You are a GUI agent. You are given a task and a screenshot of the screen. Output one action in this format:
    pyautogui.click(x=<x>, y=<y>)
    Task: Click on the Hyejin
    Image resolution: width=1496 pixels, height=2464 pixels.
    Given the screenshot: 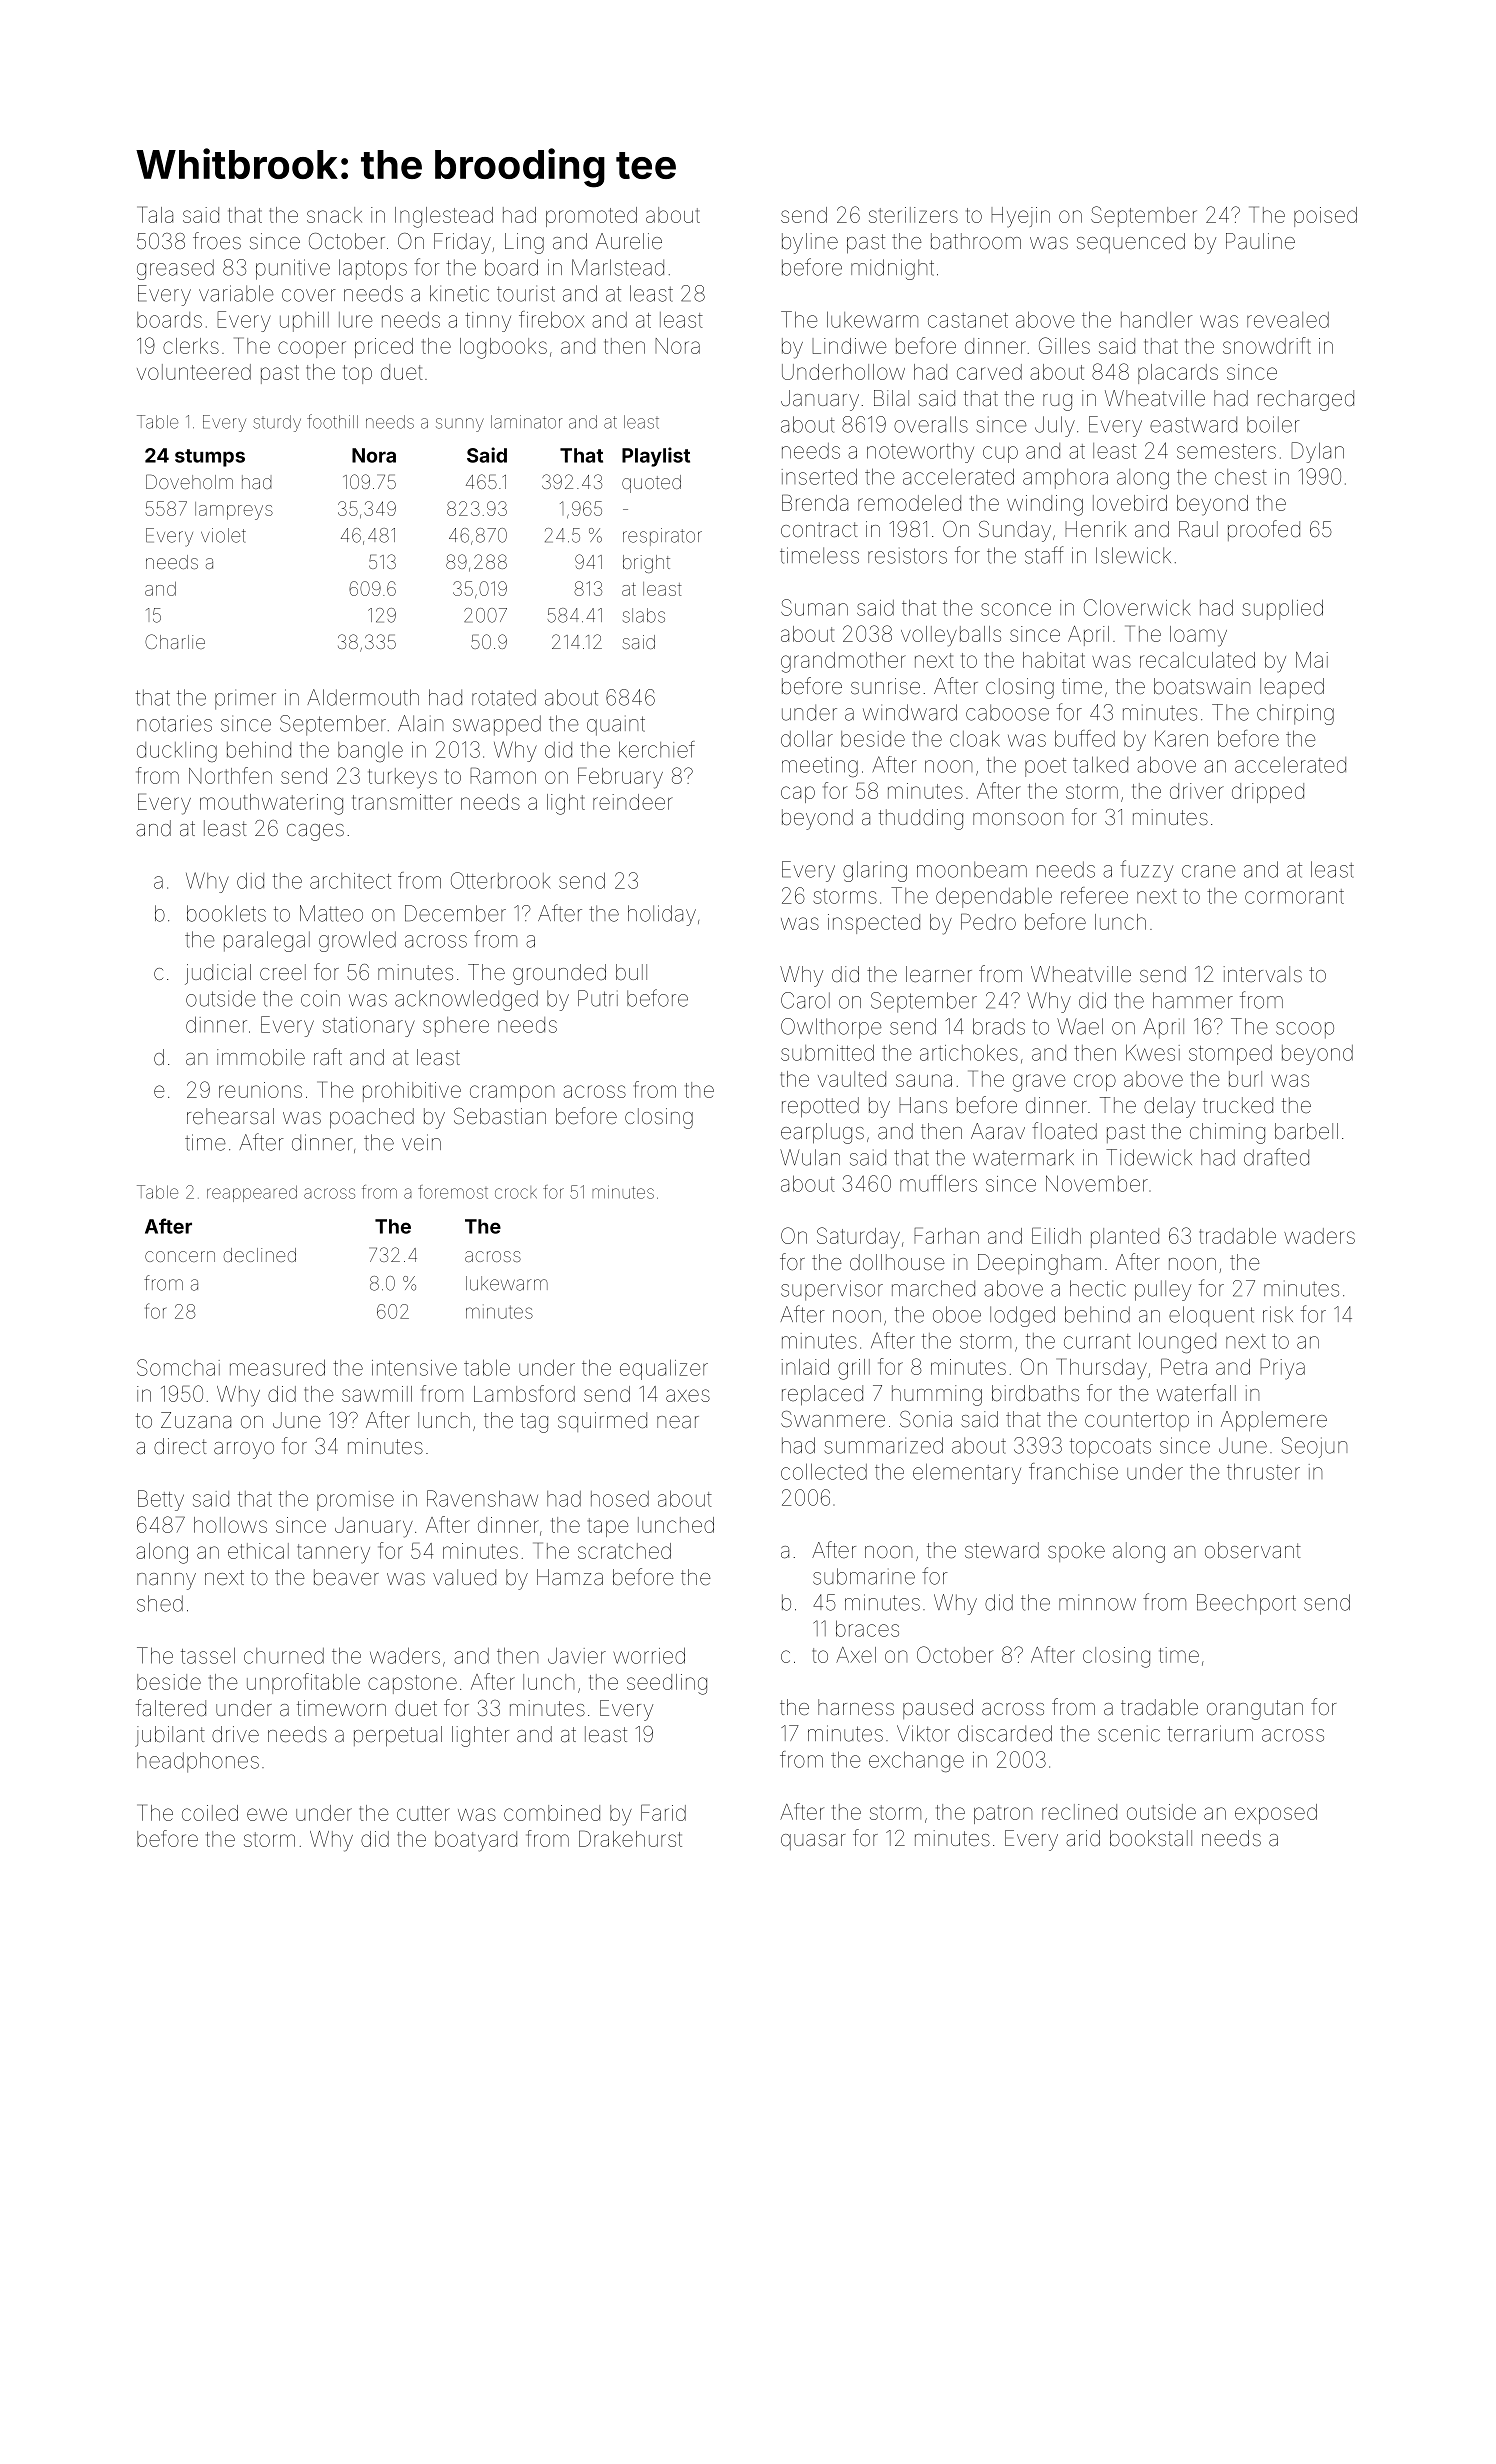 What is the action you would take?
    pyautogui.click(x=1020, y=217)
